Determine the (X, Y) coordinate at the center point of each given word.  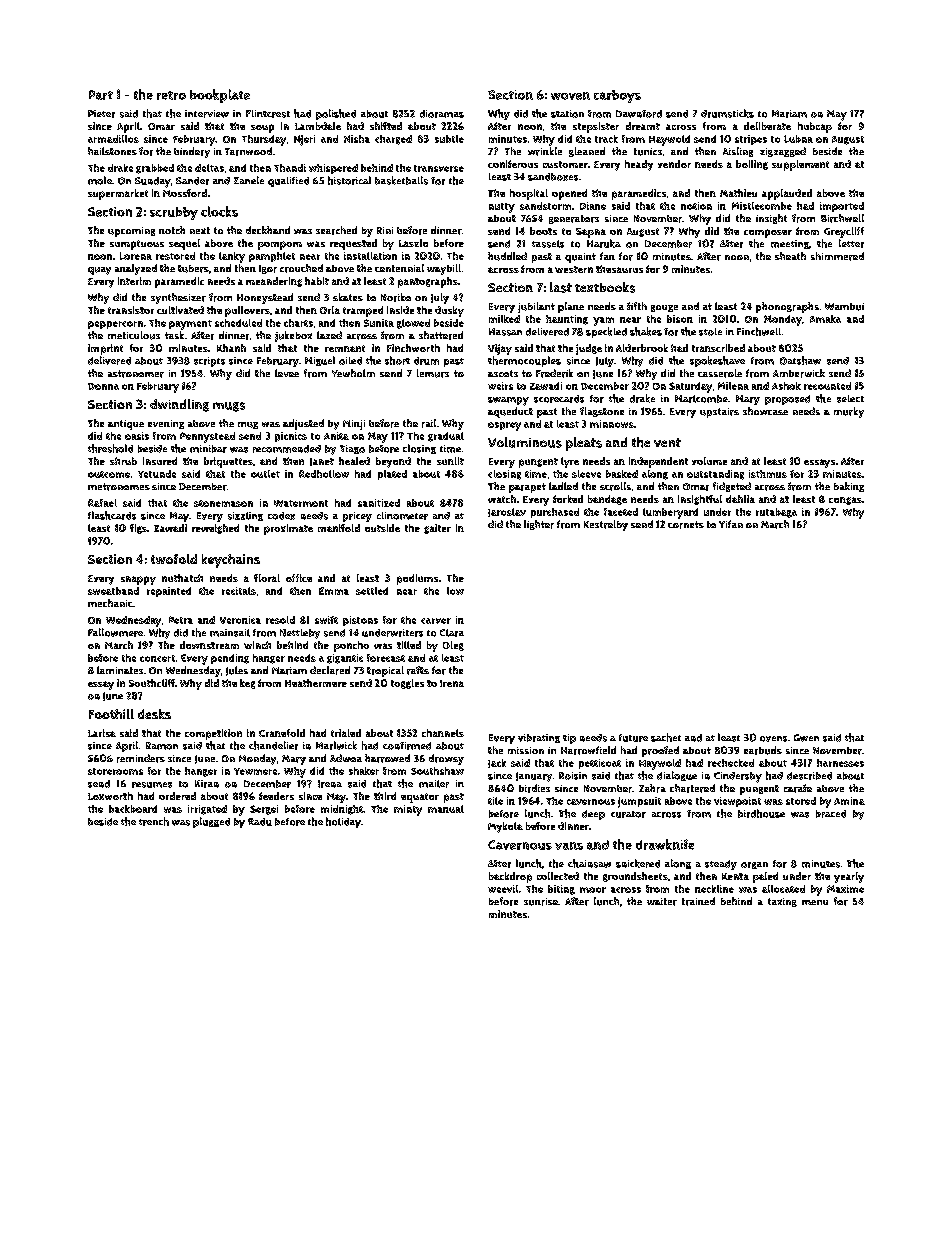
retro (171, 95)
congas (845, 501)
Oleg (453, 646)
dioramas (442, 114)
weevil (503, 889)
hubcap (815, 127)
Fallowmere (115, 632)
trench (154, 821)
